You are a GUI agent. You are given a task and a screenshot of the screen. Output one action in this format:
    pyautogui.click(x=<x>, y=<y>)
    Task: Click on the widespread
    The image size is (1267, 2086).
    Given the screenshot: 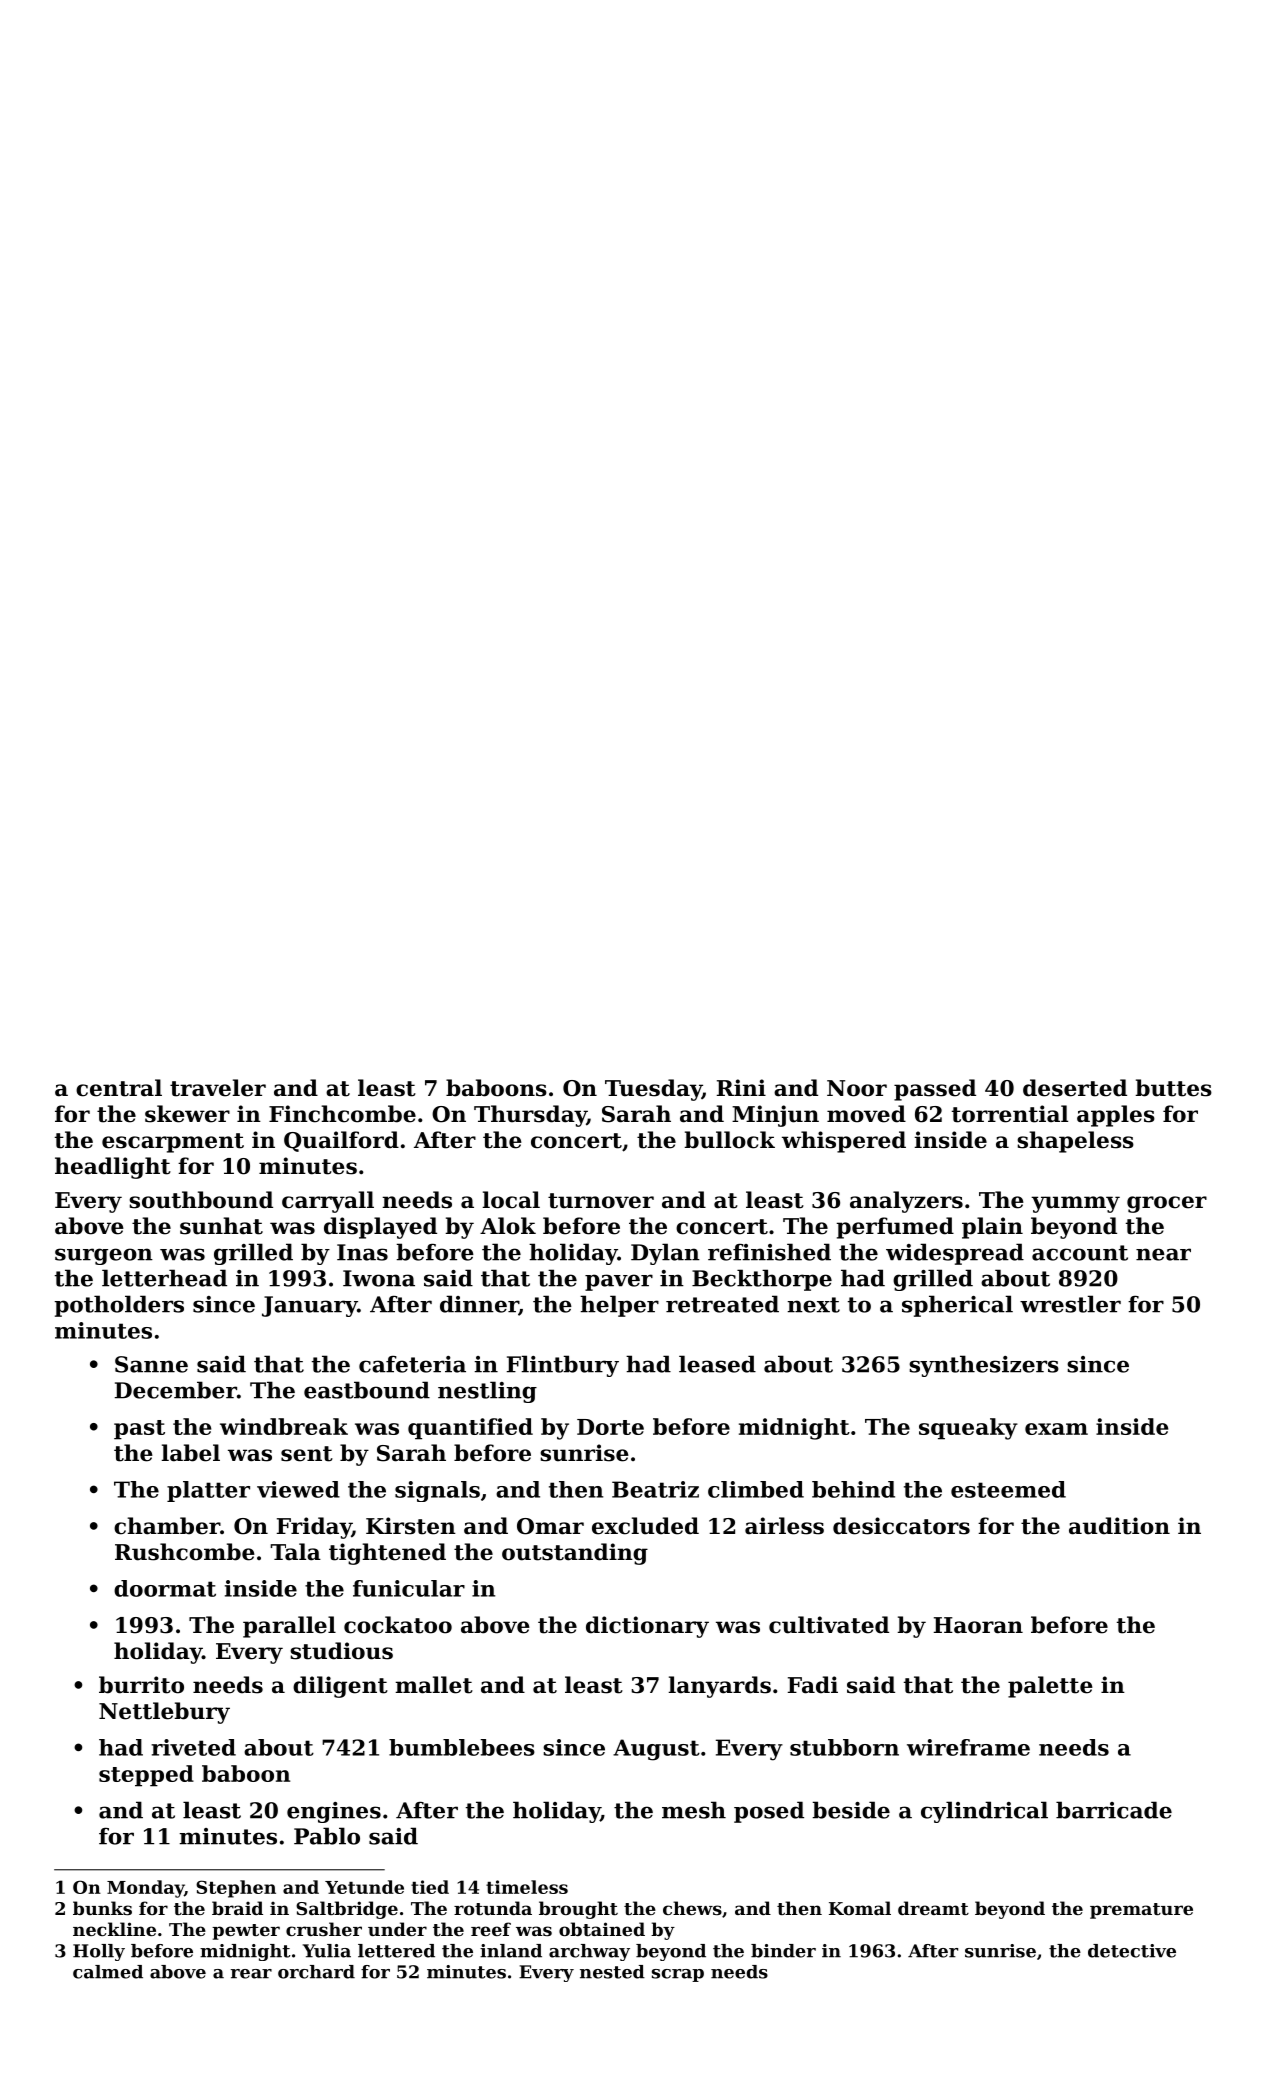 What is the action you would take?
    pyautogui.click(x=955, y=1254)
